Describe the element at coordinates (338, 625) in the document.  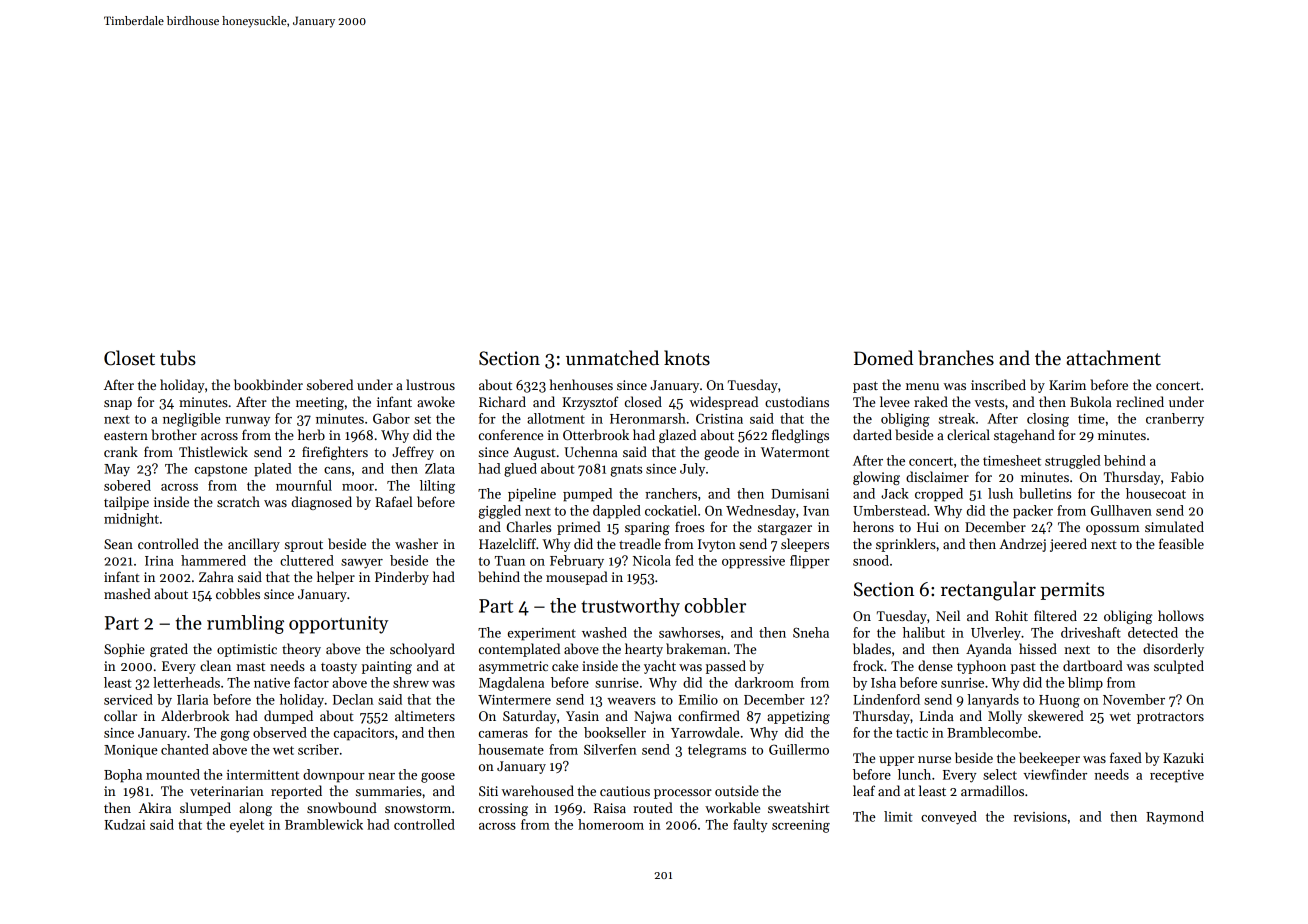
I see `opportunity` at that location.
